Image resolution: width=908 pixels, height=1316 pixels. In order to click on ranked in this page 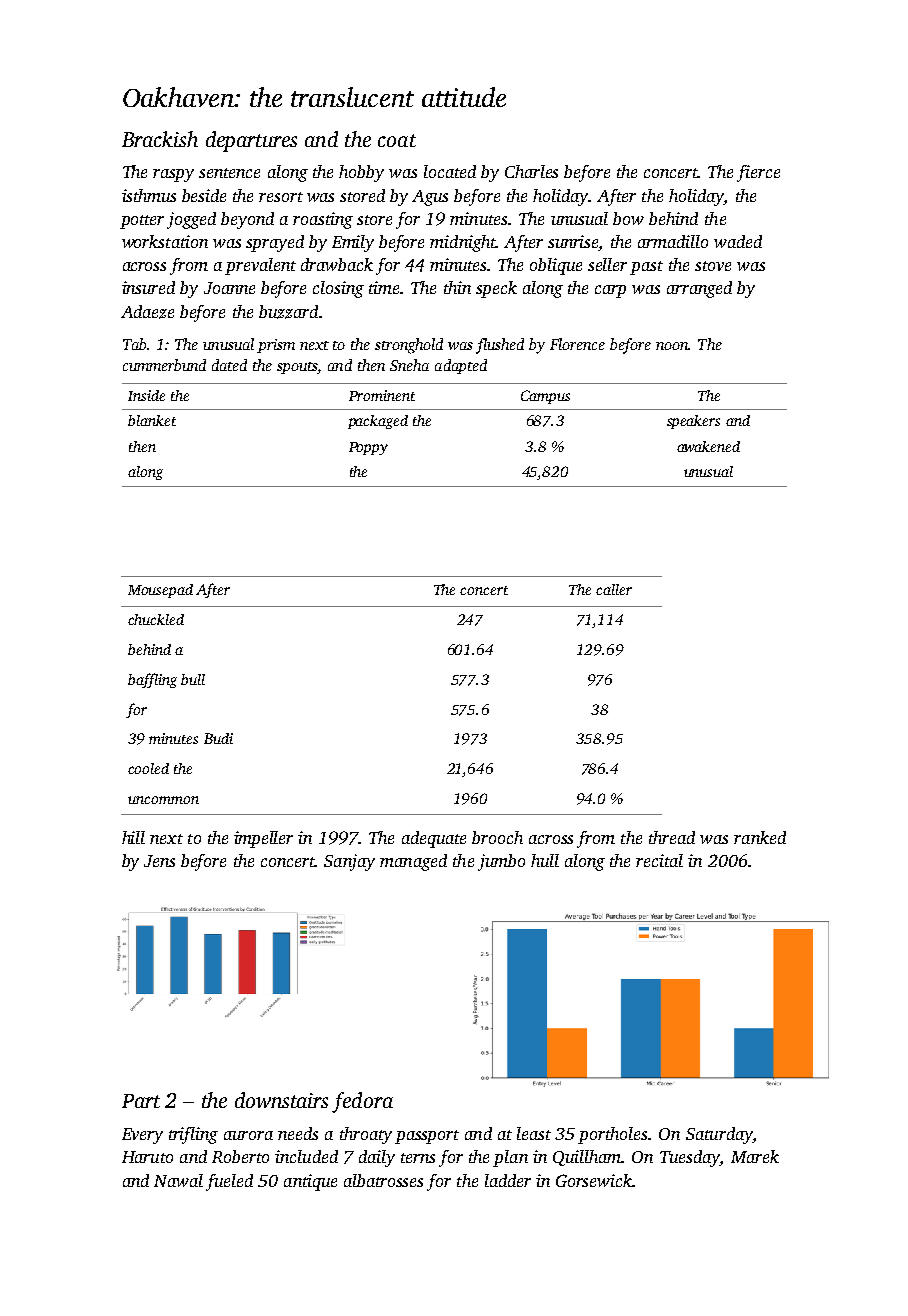, I will do `click(760, 837)`.
